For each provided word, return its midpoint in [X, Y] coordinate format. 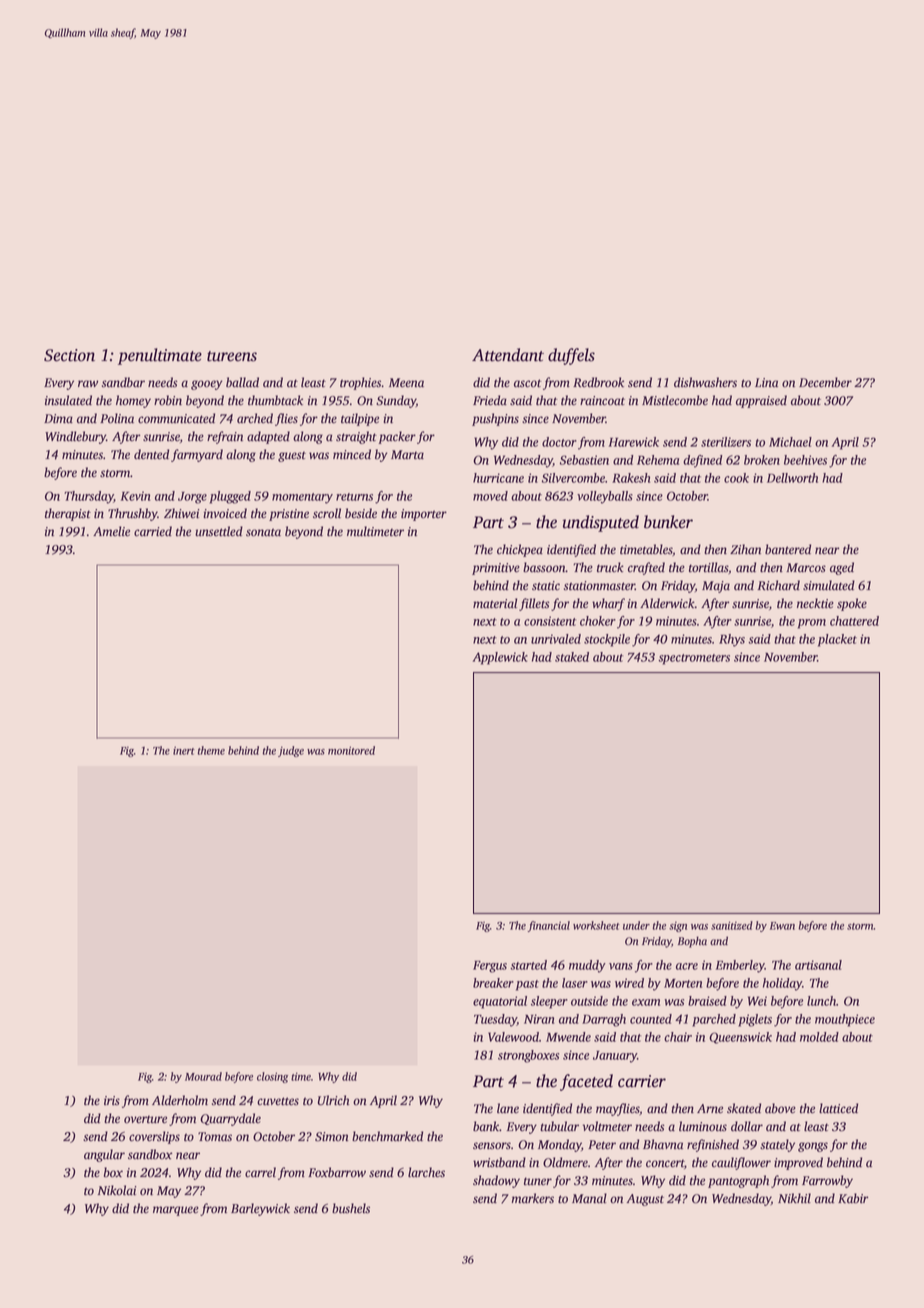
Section [69, 355]
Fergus [490, 967]
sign [678, 926]
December [825, 382]
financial [549, 926]
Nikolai [117, 1190]
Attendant [508, 355]
